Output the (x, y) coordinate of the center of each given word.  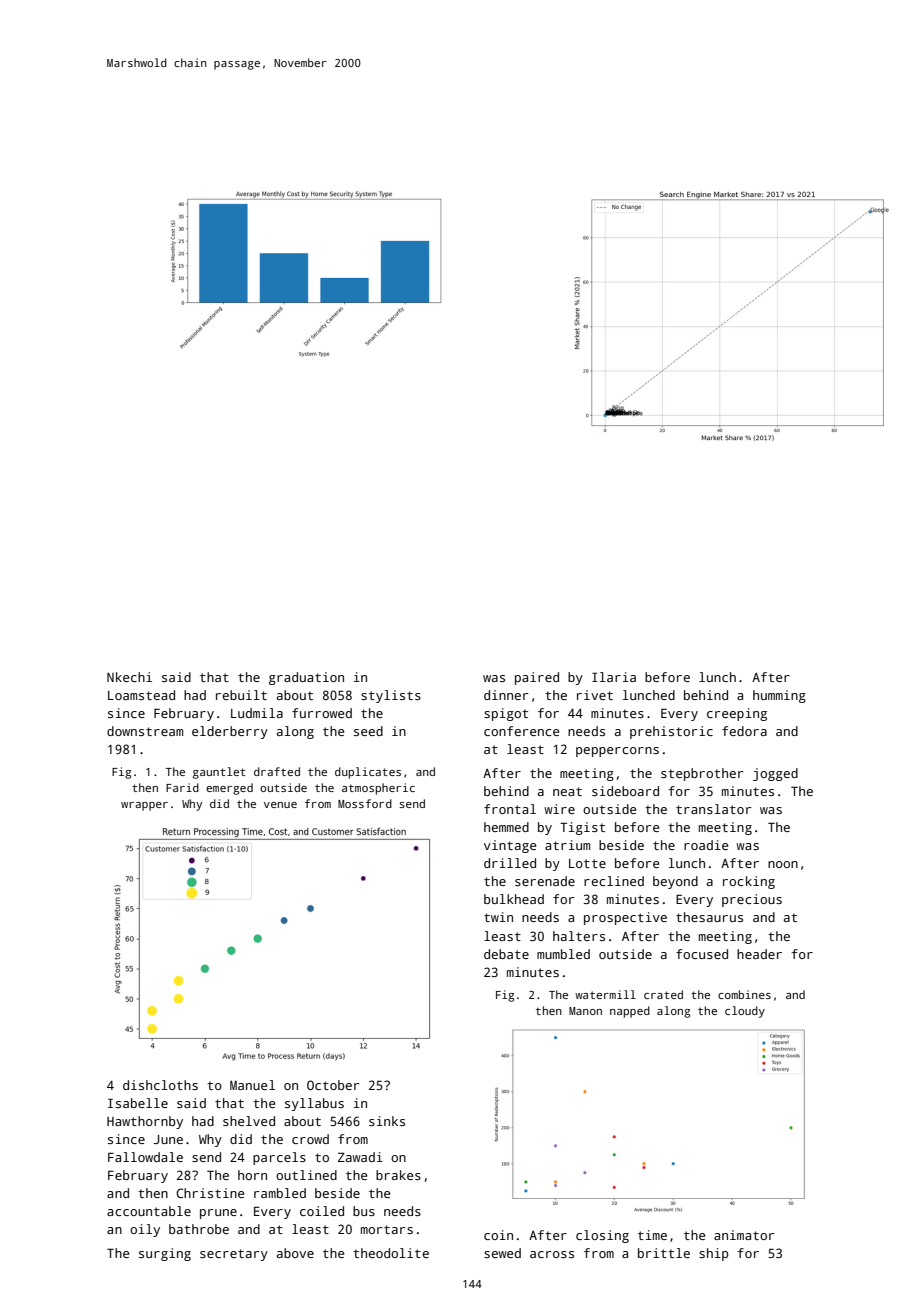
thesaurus (709, 917)
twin (498, 917)
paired (537, 678)
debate (506, 954)
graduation (306, 678)
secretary (234, 1255)
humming (779, 696)
